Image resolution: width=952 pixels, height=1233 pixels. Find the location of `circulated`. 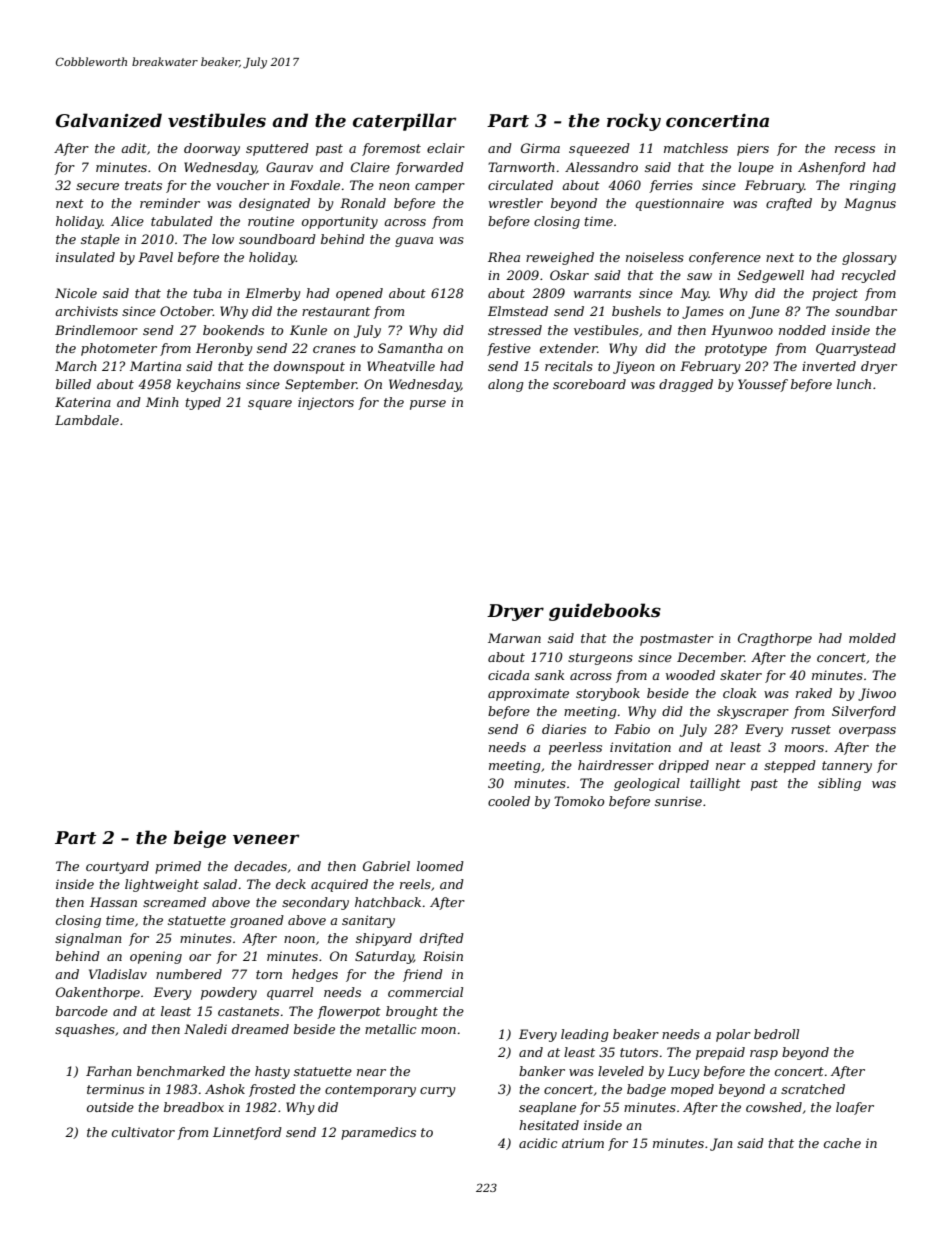

circulated is located at coordinates (520, 185).
